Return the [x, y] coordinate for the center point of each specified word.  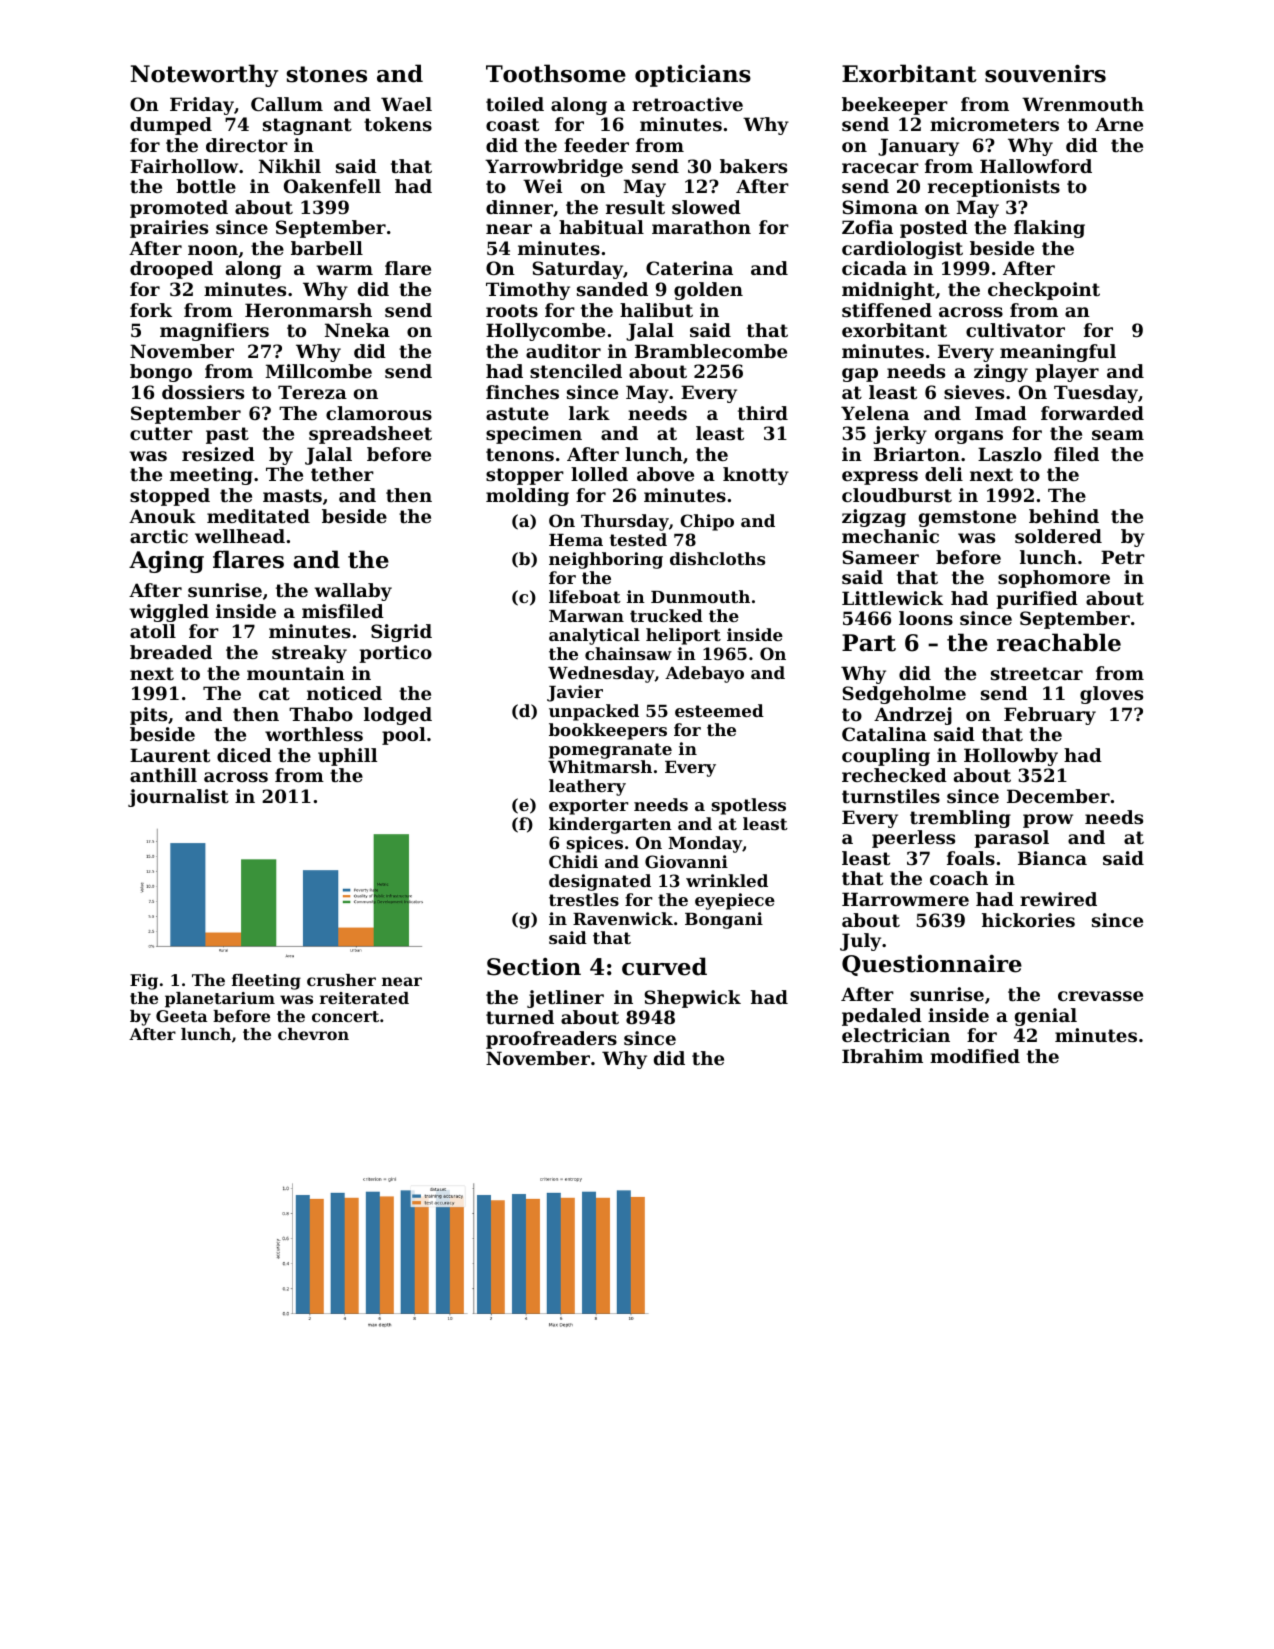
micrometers [994, 124]
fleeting [266, 982]
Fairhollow [184, 166]
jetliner [565, 999]
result [635, 207]
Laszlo [1010, 454]
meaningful [1058, 353]
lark [589, 413]
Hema [576, 540]
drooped [171, 270]
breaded [171, 652]
